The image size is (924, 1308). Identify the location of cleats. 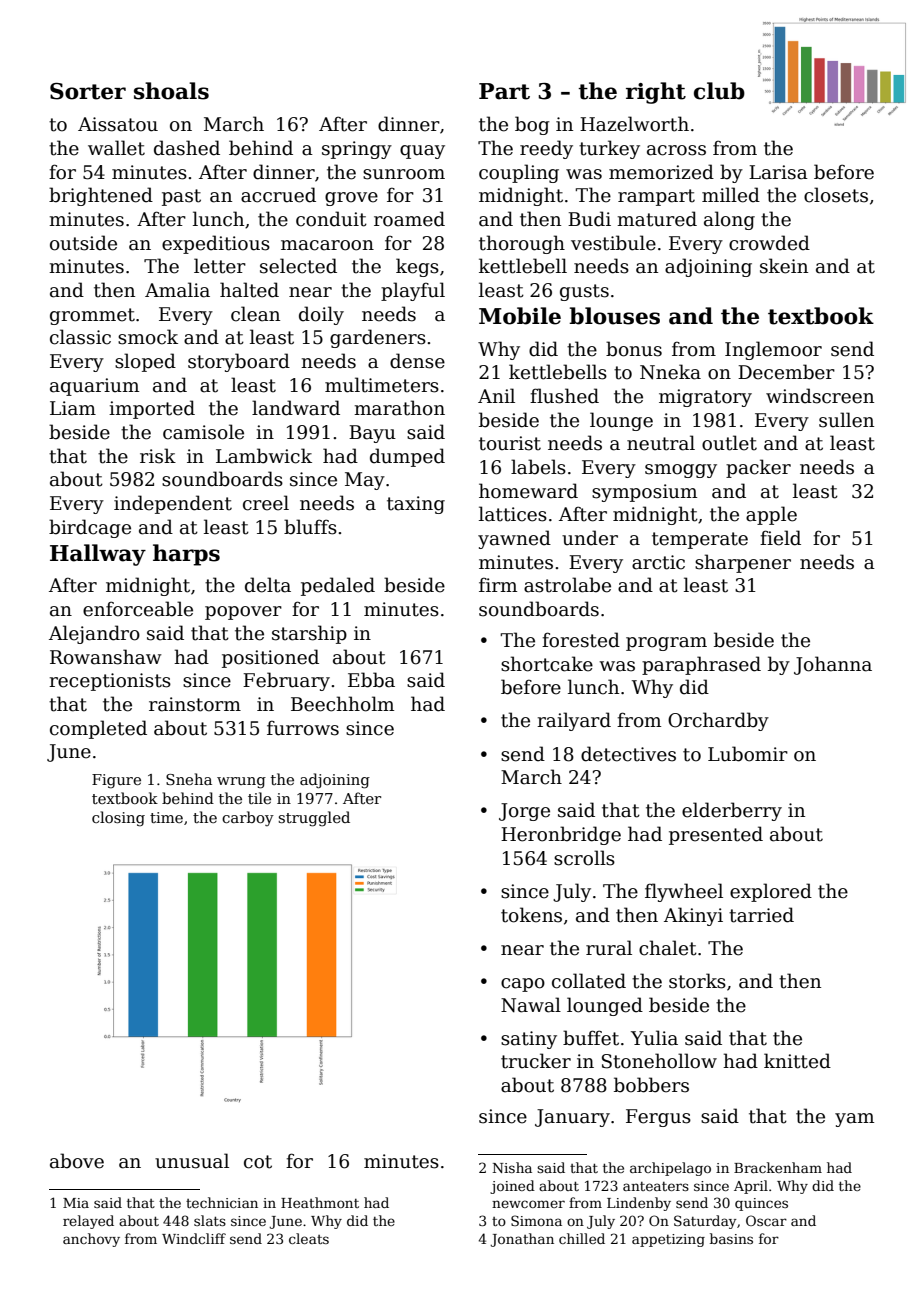
(309, 1238).
